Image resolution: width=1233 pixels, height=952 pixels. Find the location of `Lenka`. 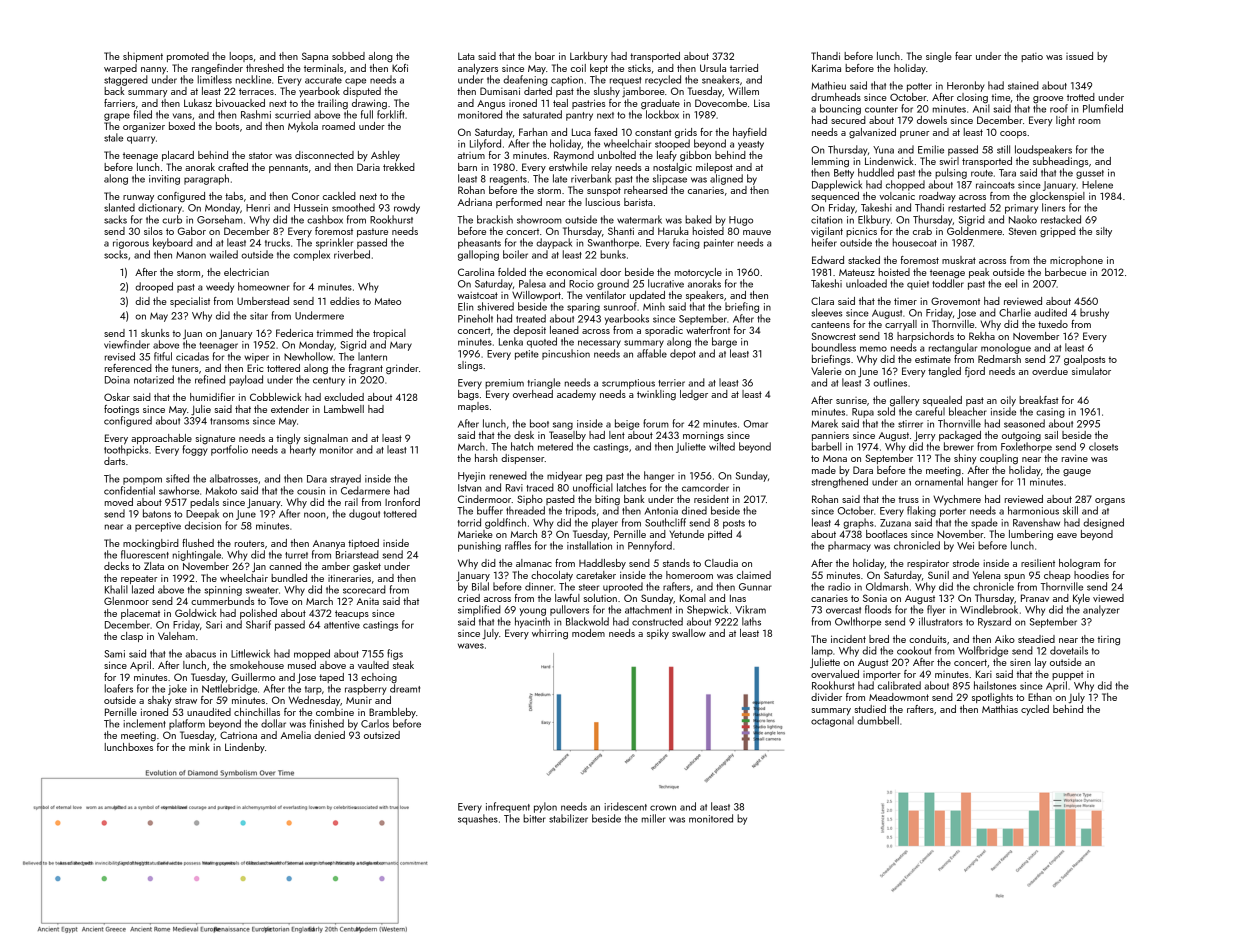

Lenka is located at coordinates (511, 341).
